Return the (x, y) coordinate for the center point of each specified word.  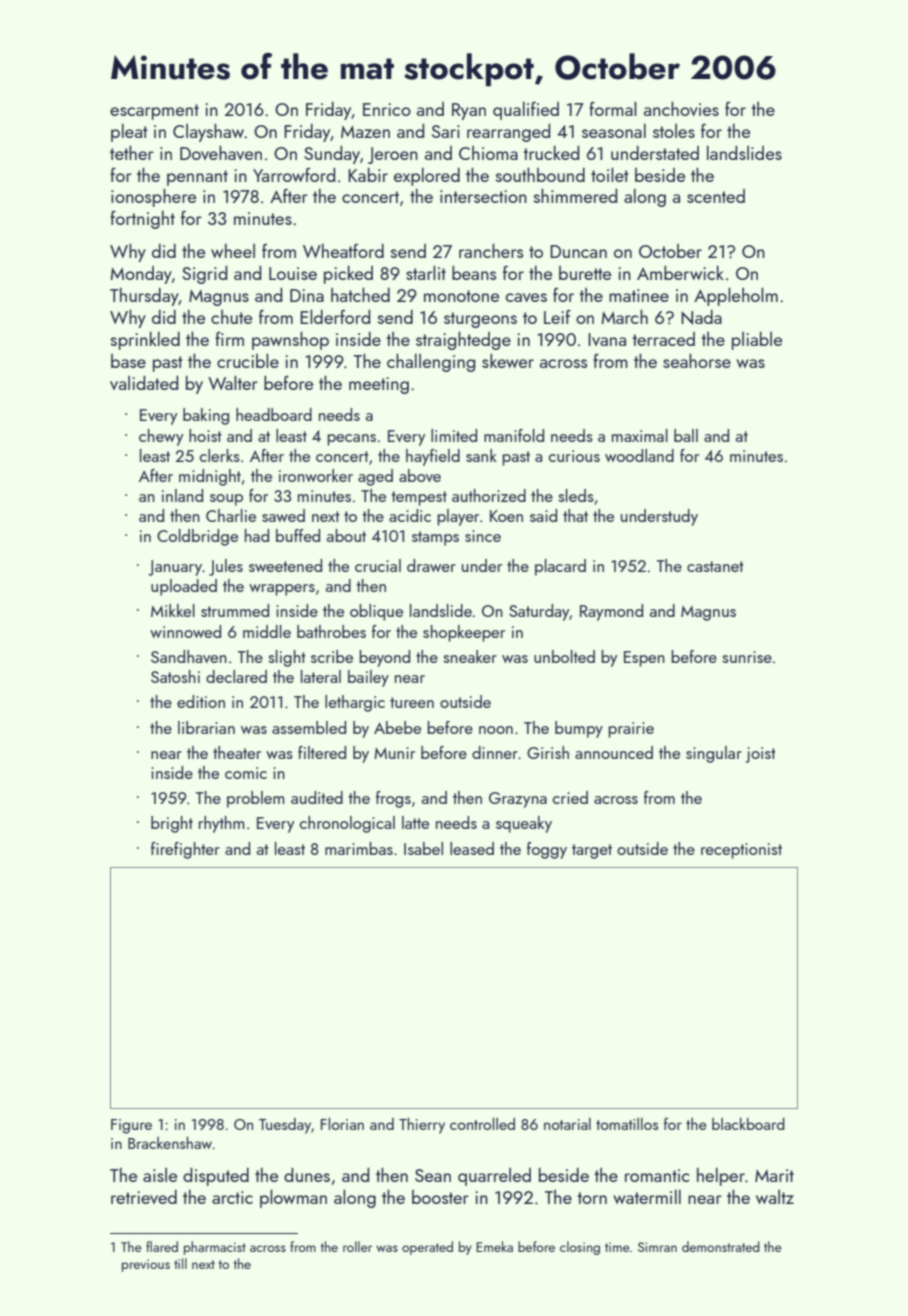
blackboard (748, 1124)
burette (585, 273)
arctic (232, 1197)
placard (560, 567)
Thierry (422, 1126)
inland (182, 495)
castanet (715, 566)
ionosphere (153, 198)
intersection (483, 196)
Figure (131, 1126)
